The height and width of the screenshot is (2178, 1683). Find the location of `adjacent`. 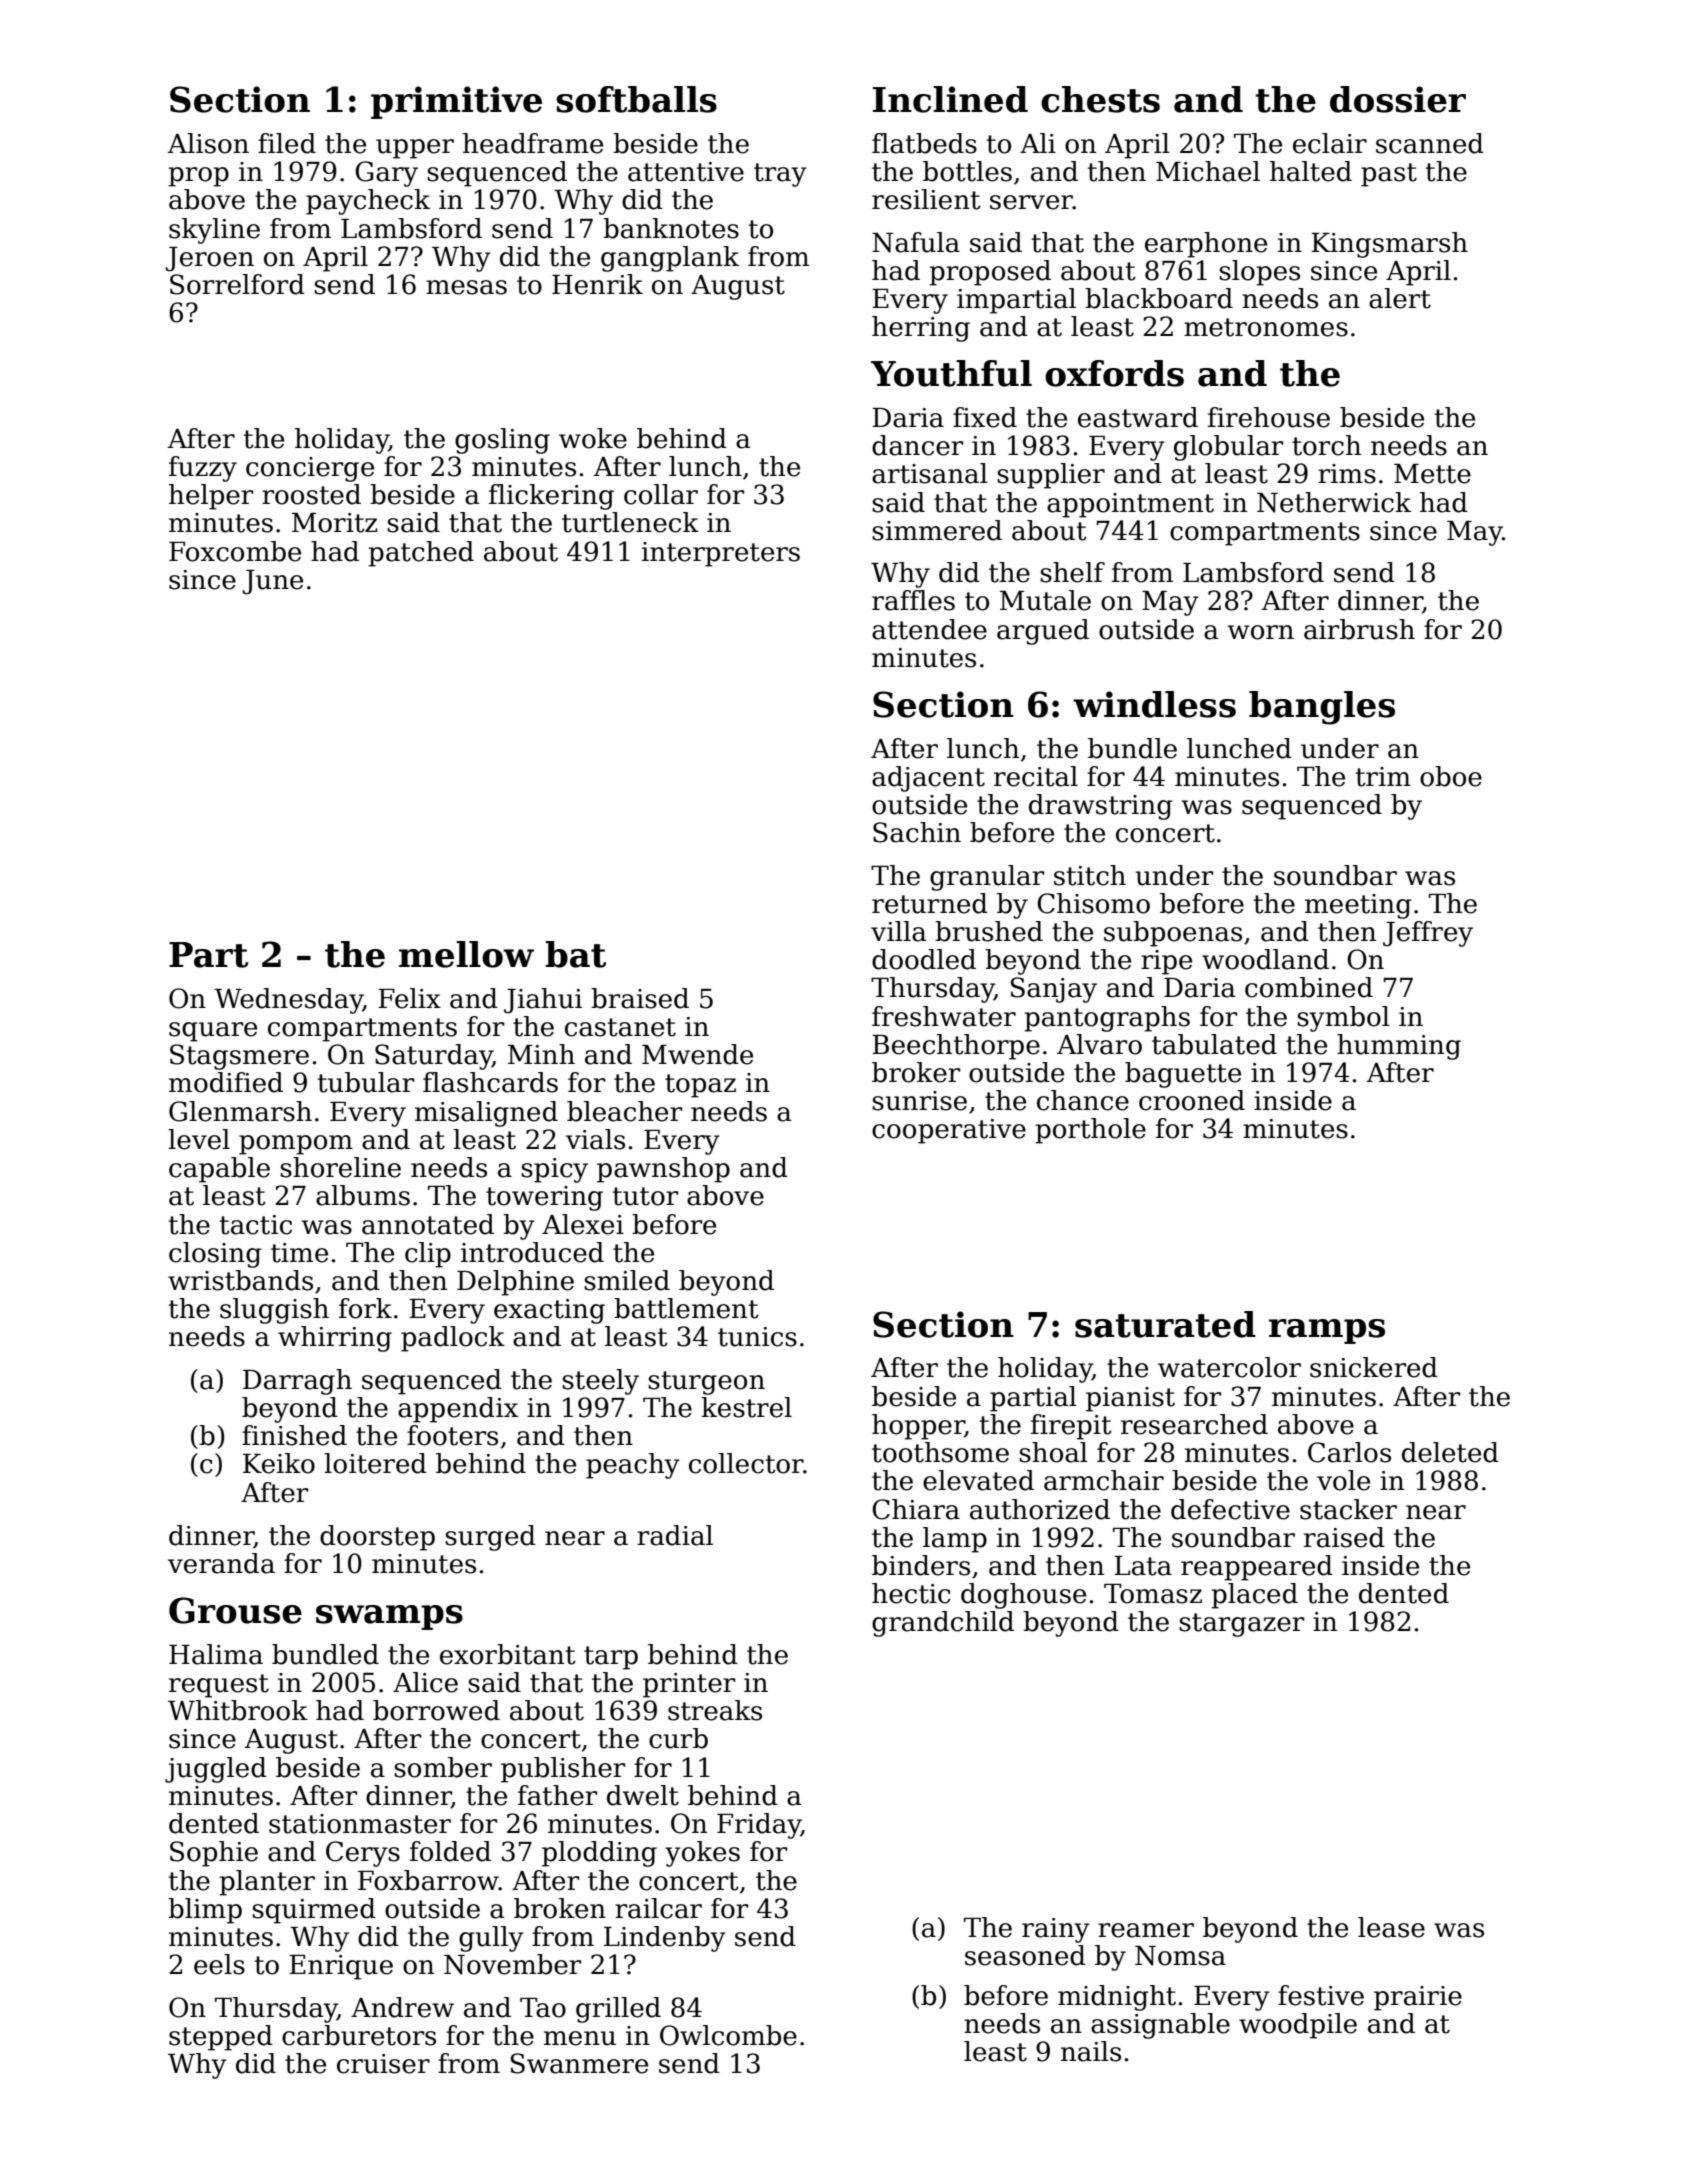

adjacent is located at coordinates (928, 779).
